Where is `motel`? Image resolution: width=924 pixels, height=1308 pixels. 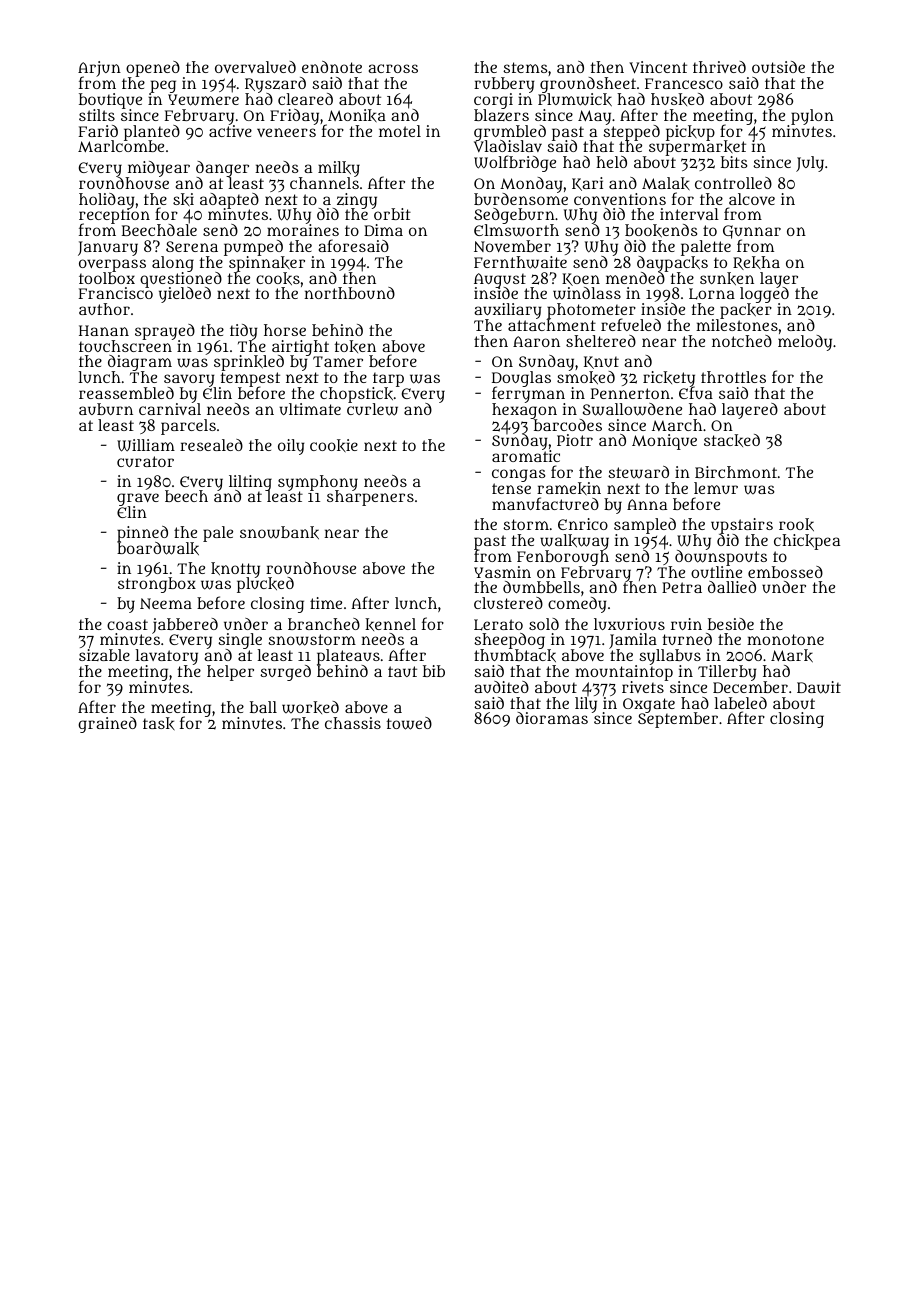
motel is located at coordinates (400, 131).
